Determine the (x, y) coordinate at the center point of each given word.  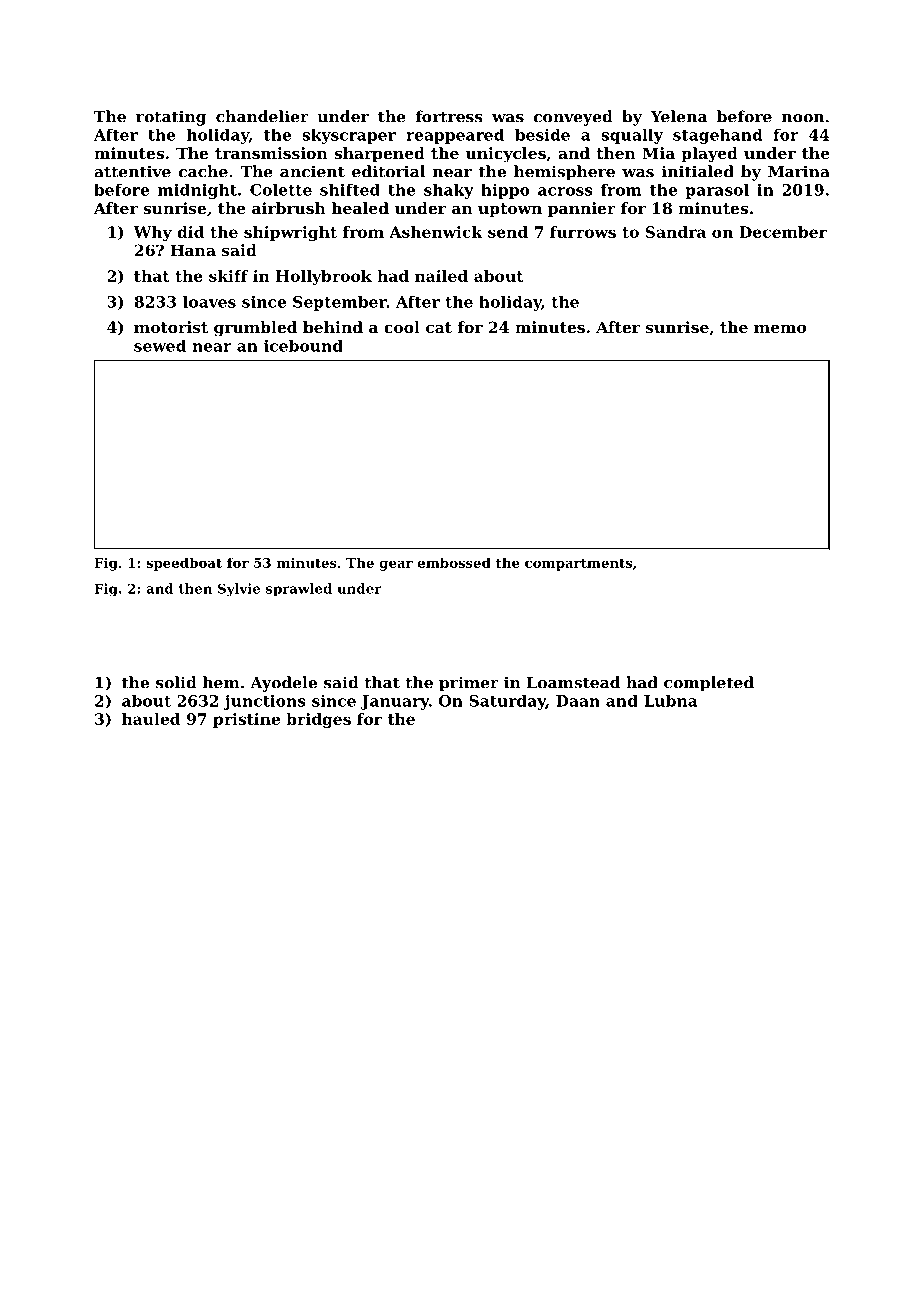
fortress (449, 116)
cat (439, 327)
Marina (799, 171)
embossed (454, 562)
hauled (151, 719)
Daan (578, 701)
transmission (271, 153)
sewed (160, 345)
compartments (578, 564)
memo (780, 328)
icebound (303, 345)
